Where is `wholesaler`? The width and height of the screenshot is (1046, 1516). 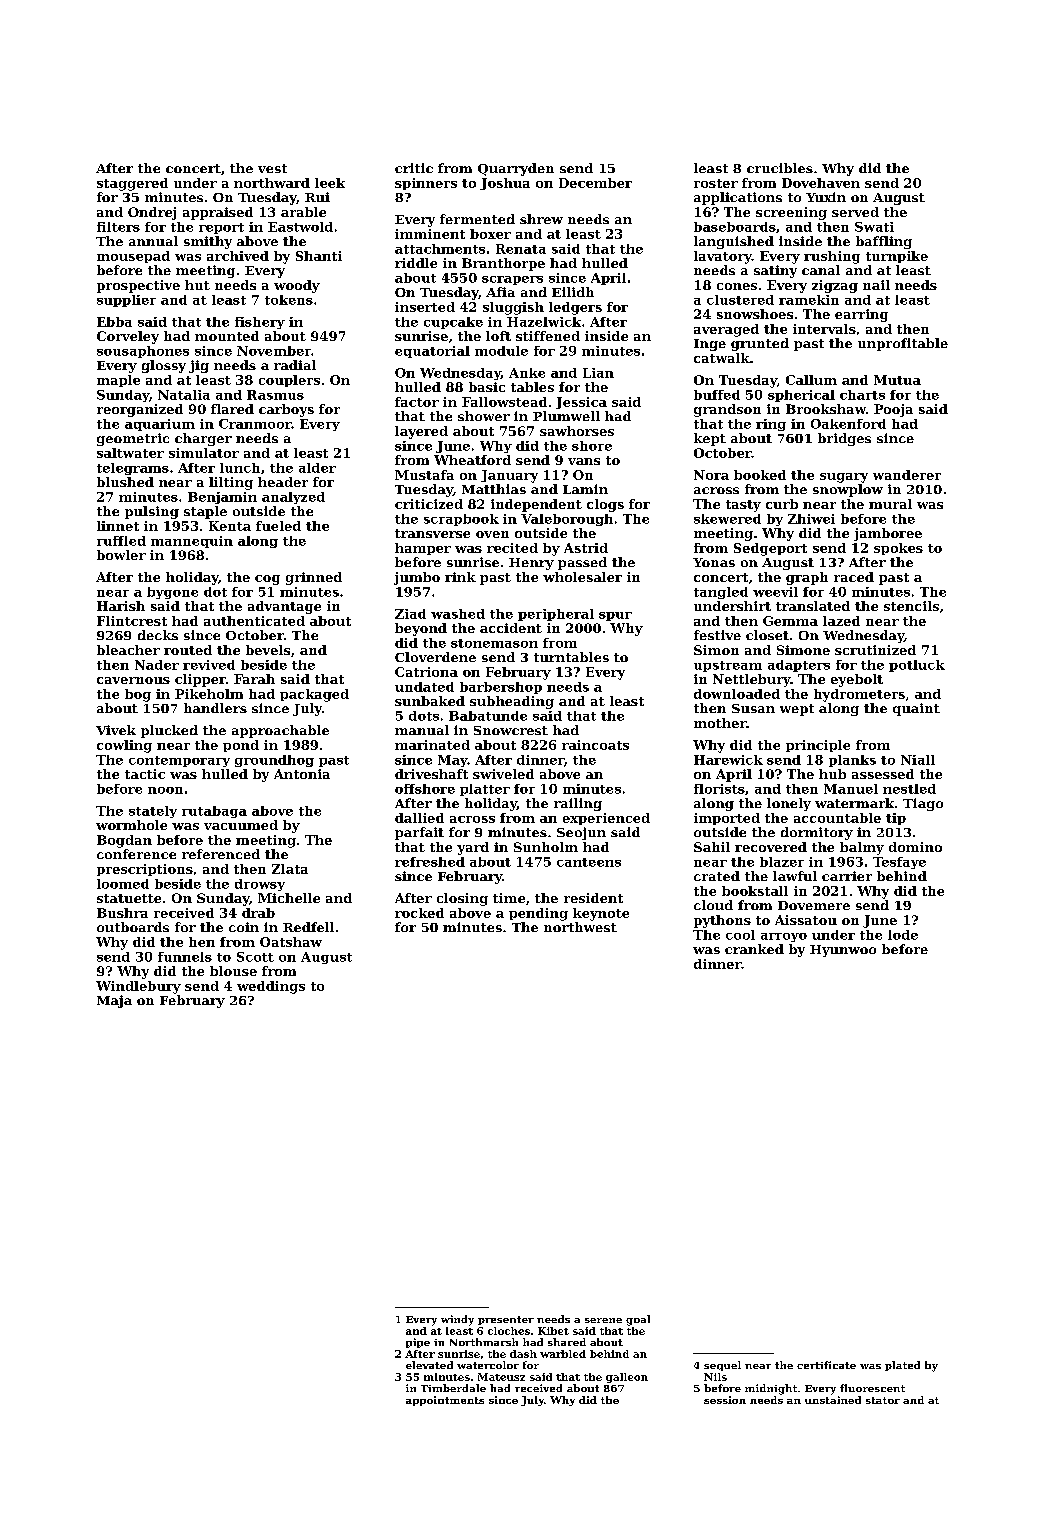
wholesaler is located at coordinates (582, 577).
